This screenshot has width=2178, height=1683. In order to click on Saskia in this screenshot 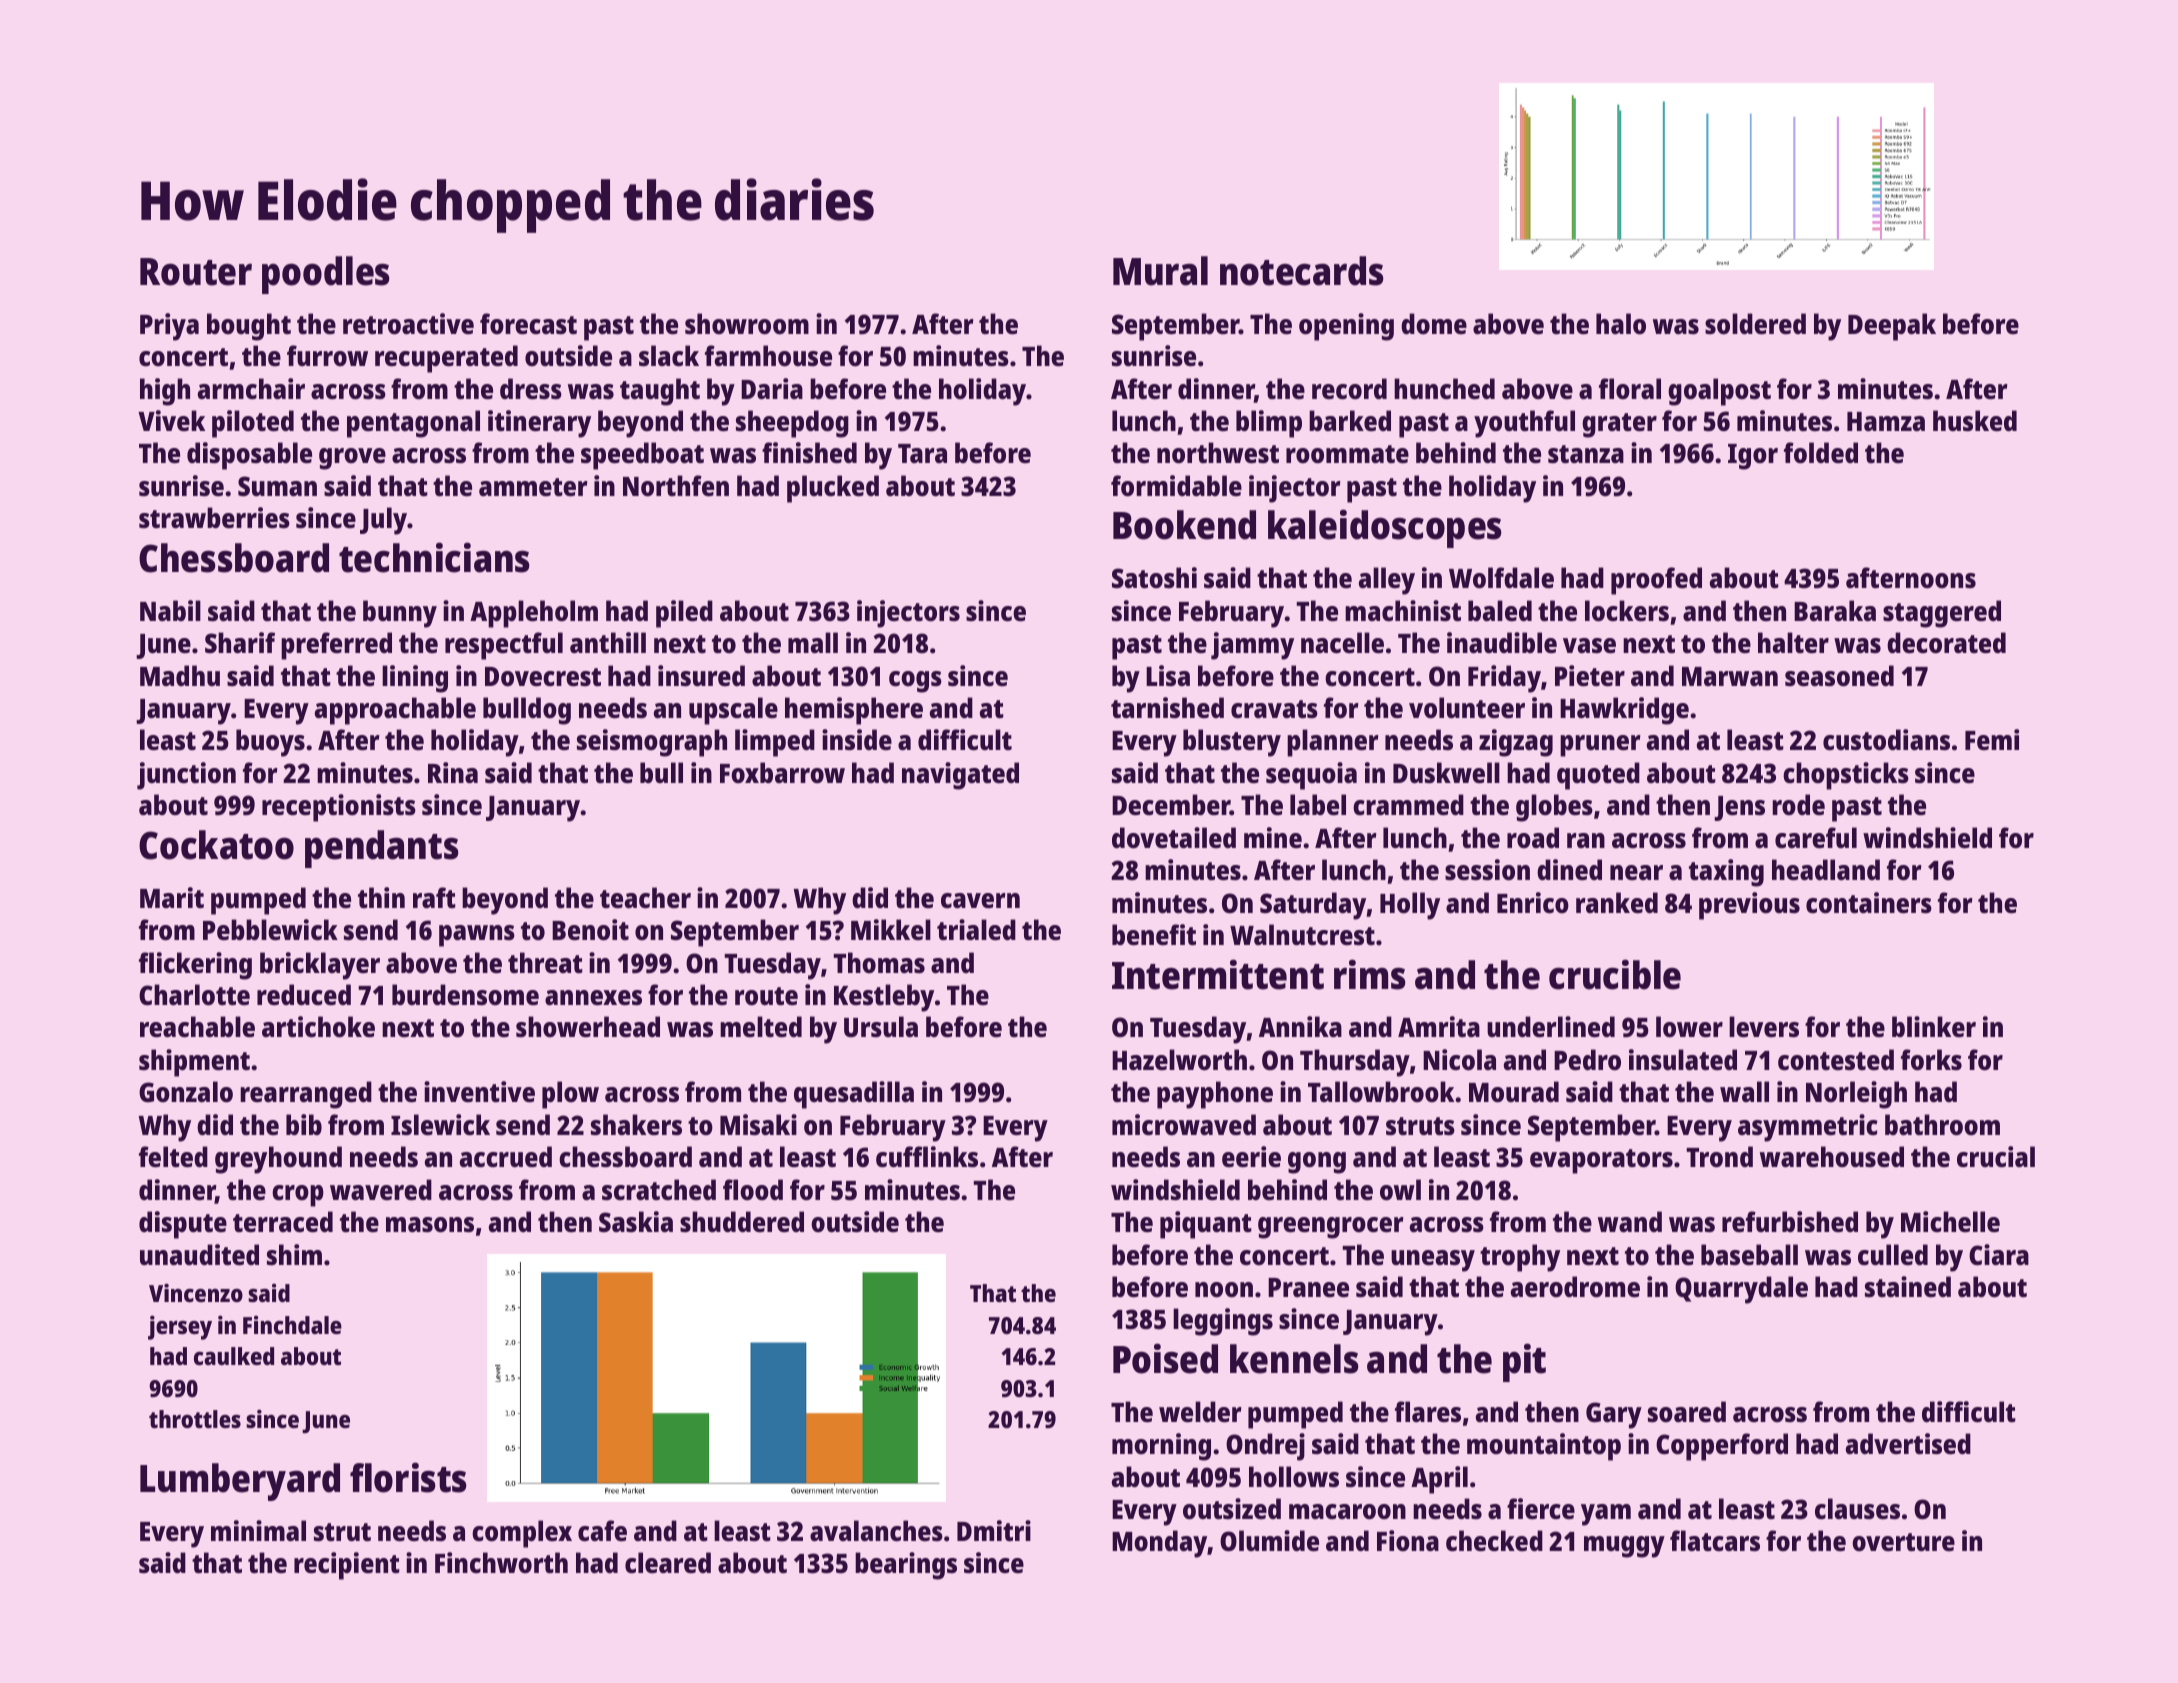, I will do `click(636, 1221)`.
